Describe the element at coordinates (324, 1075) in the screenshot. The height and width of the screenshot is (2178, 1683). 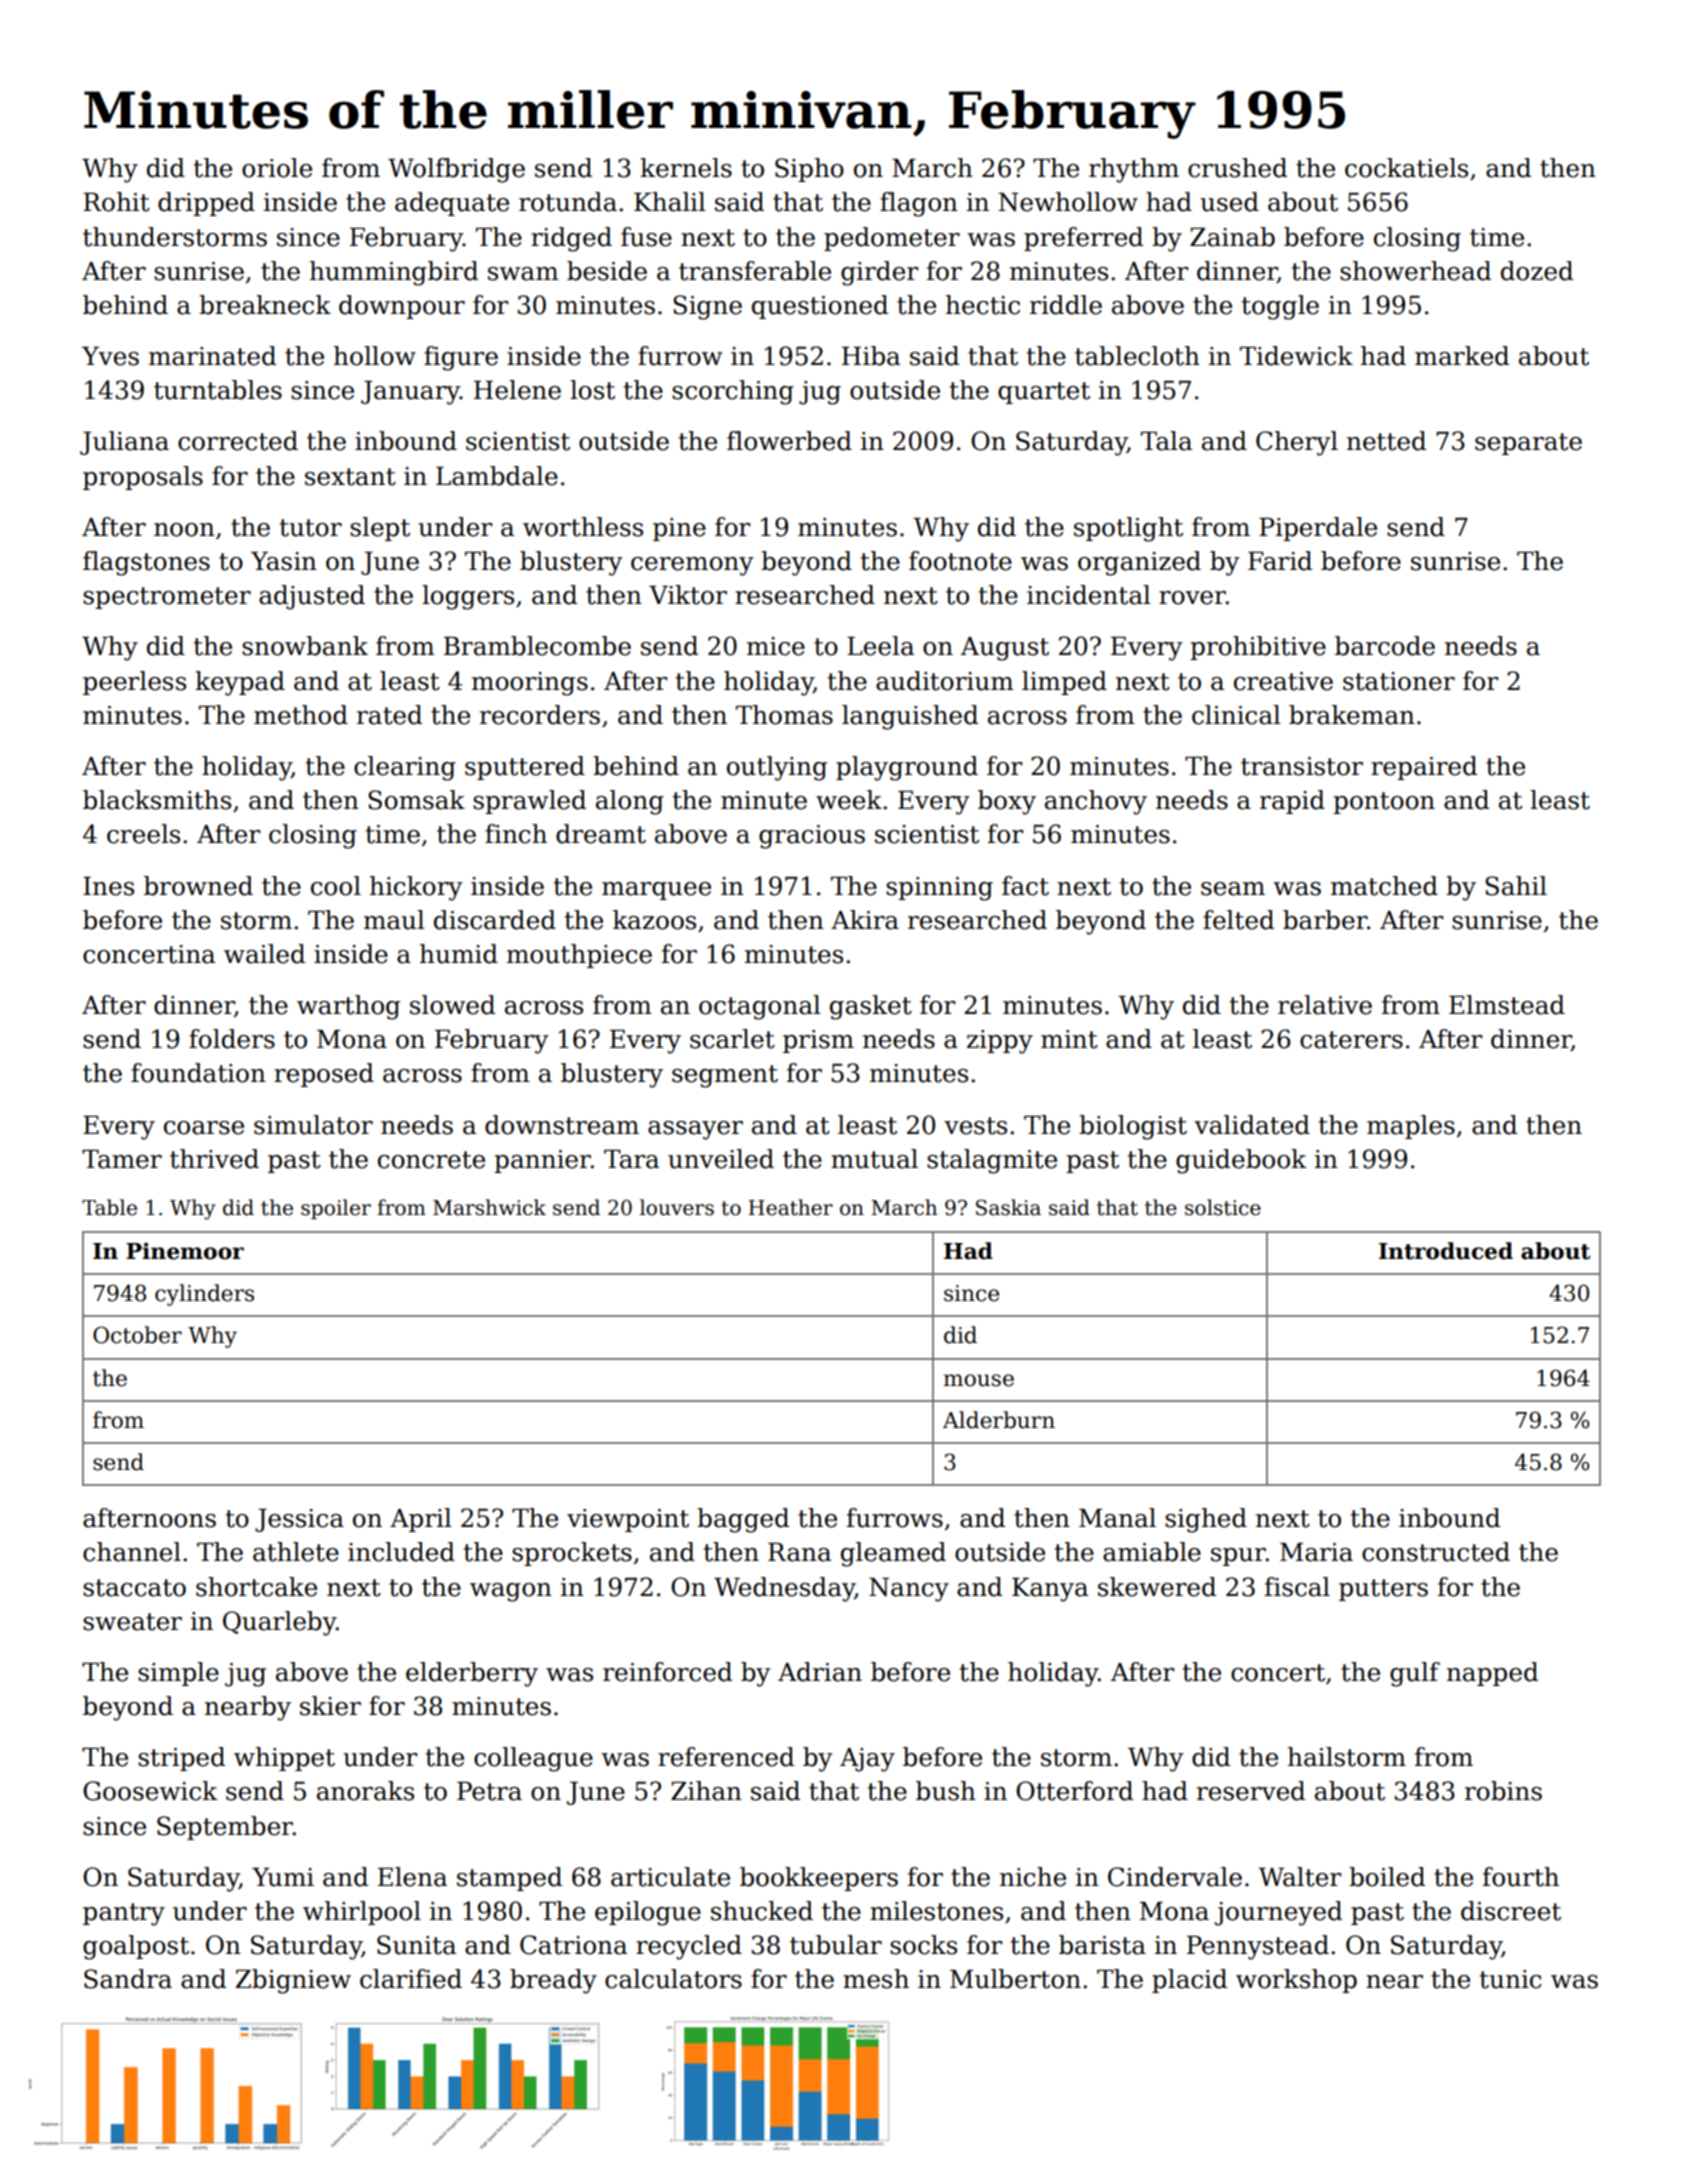
I see `reposed` at that location.
